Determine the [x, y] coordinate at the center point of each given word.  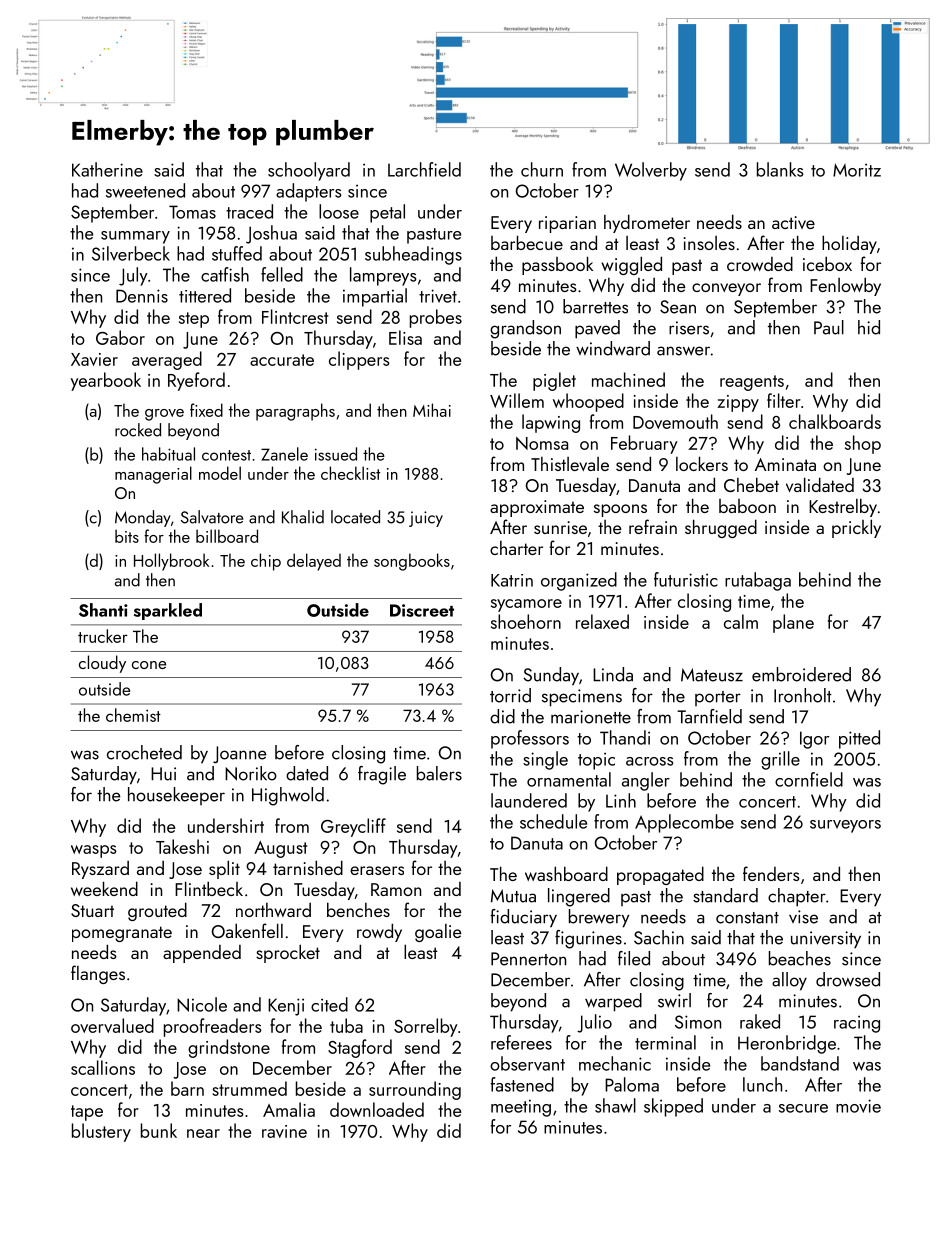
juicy [426, 519]
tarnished [308, 867]
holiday [849, 244]
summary [135, 237]
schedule [553, 821]
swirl [674, 1000]
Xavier [94, 359]
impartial [375, 297]
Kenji [286, 1007]
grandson [525, 329]
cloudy [102, 664]
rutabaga [758, 581]
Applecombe [684, 823]
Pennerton [528, 959]
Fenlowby [845, 286]
